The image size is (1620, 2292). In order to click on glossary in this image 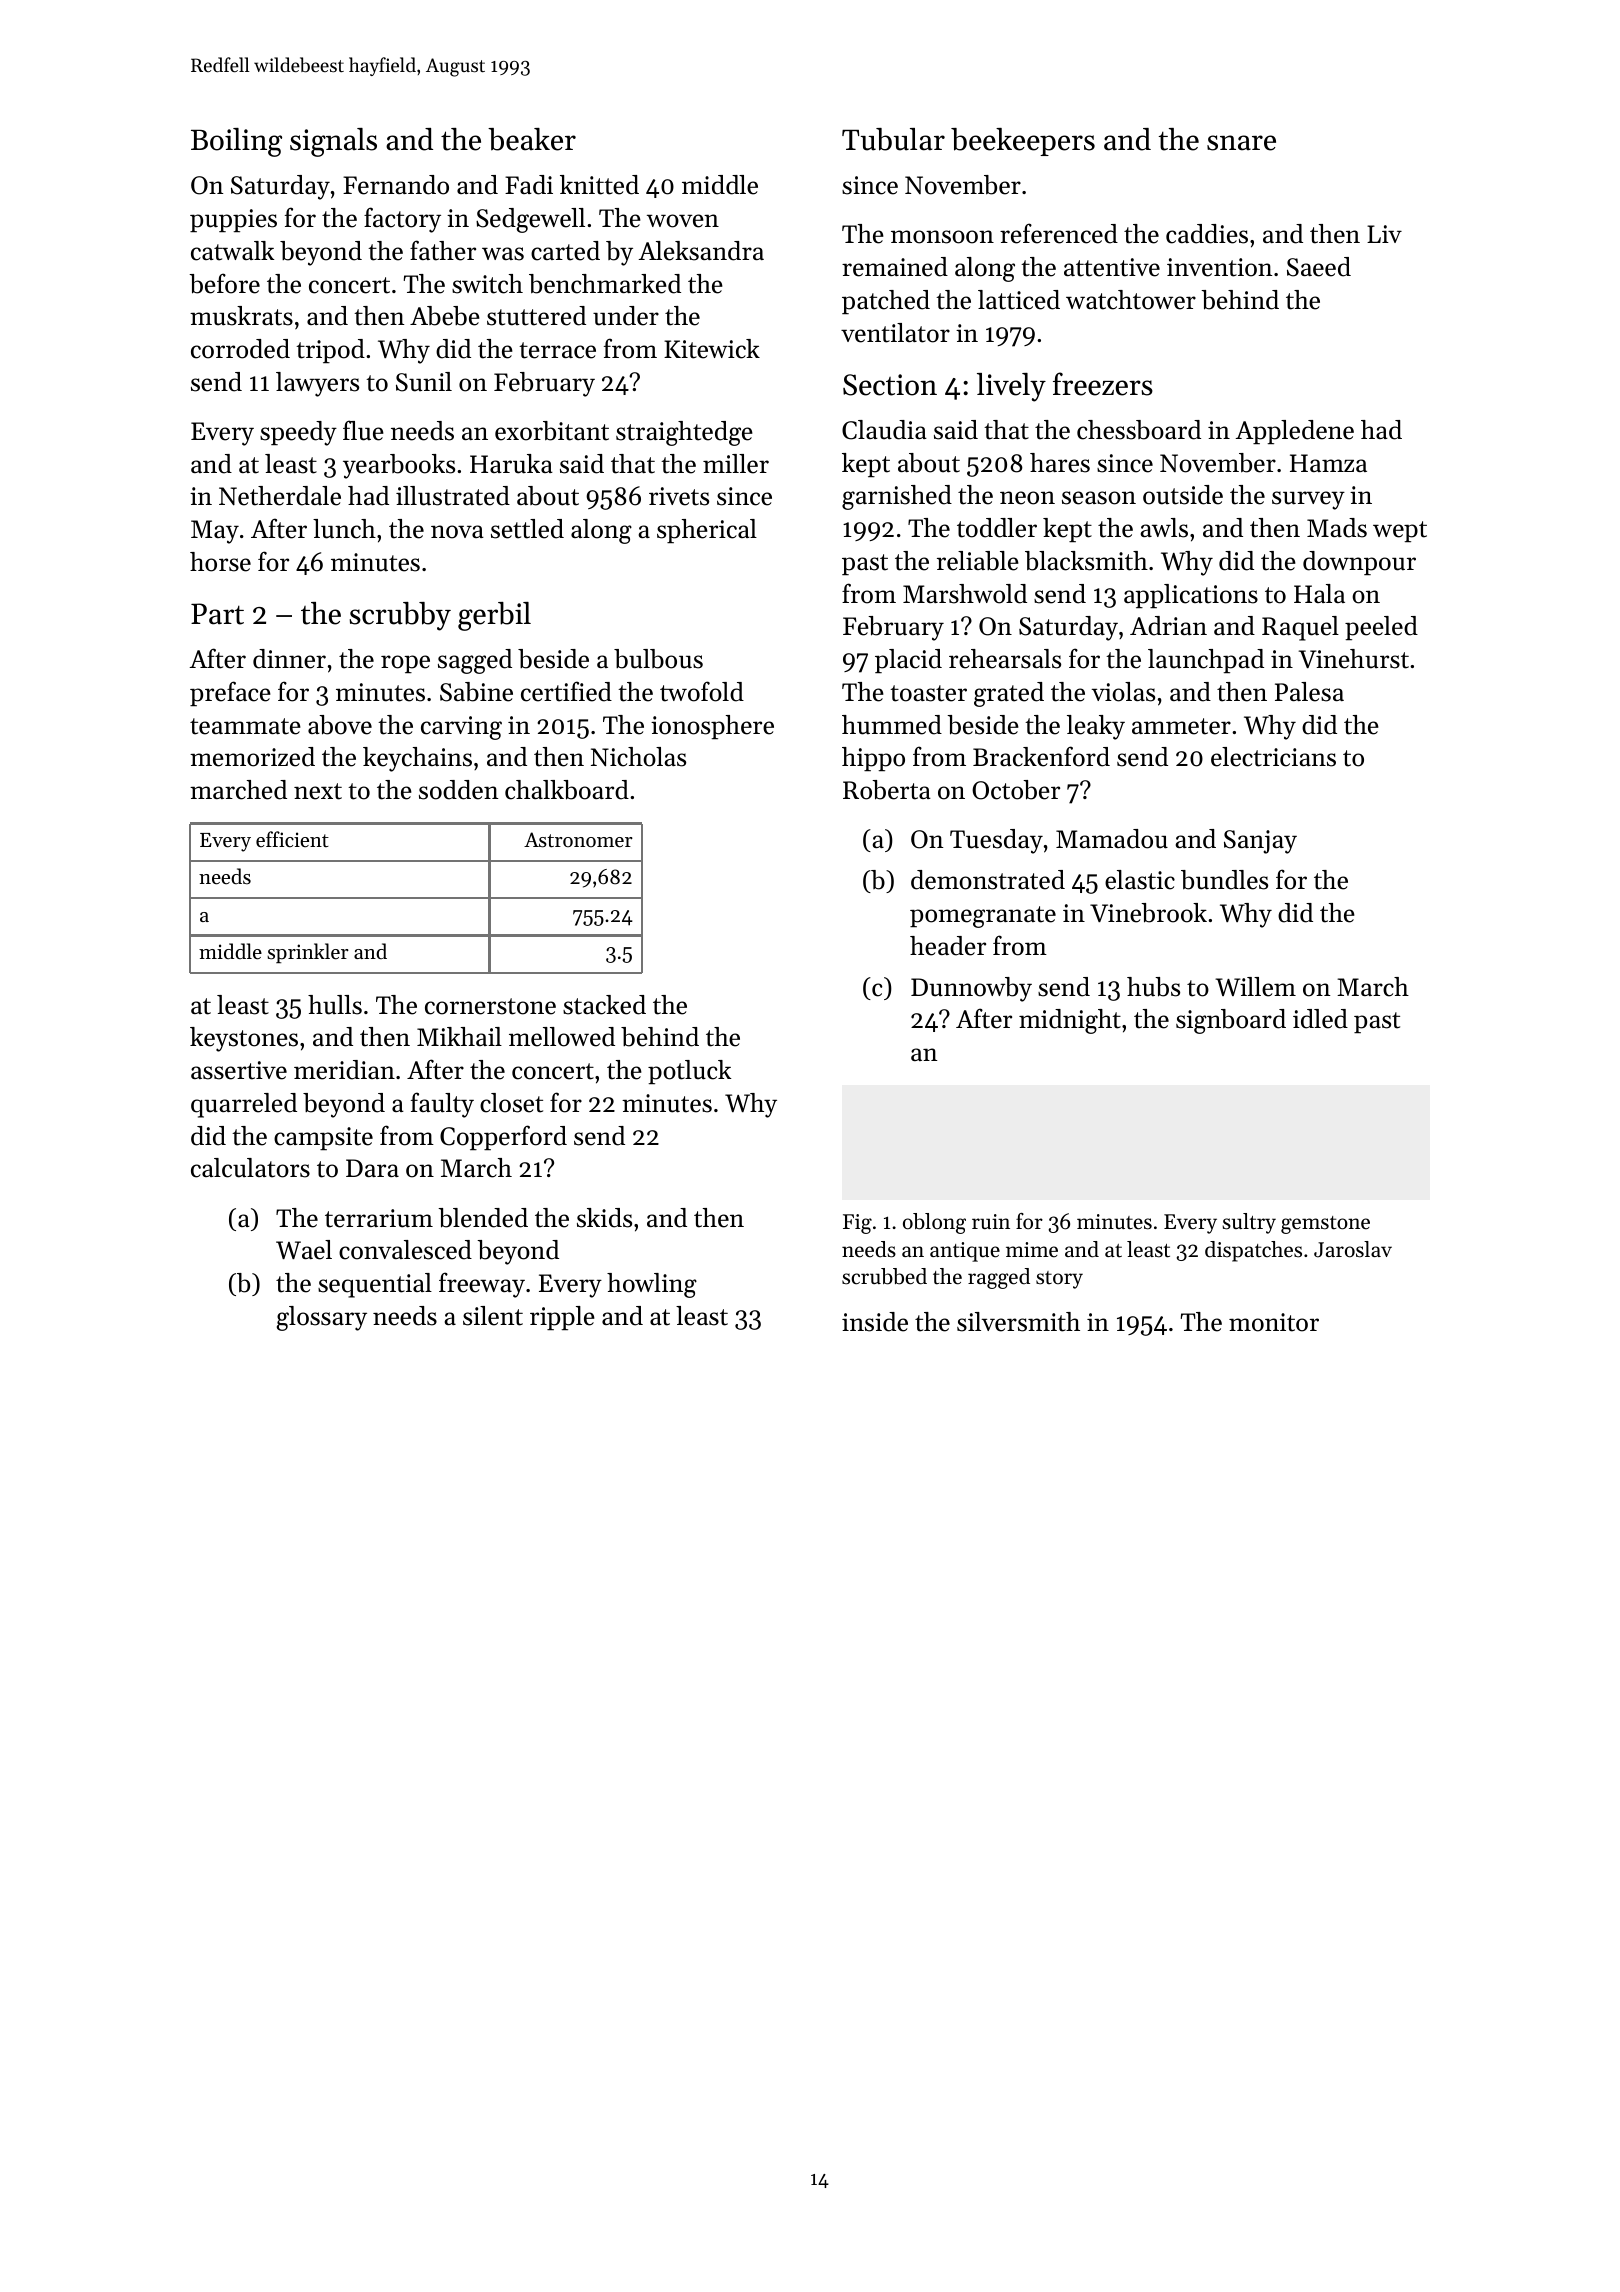, I will do `click(322, 1318)`.
